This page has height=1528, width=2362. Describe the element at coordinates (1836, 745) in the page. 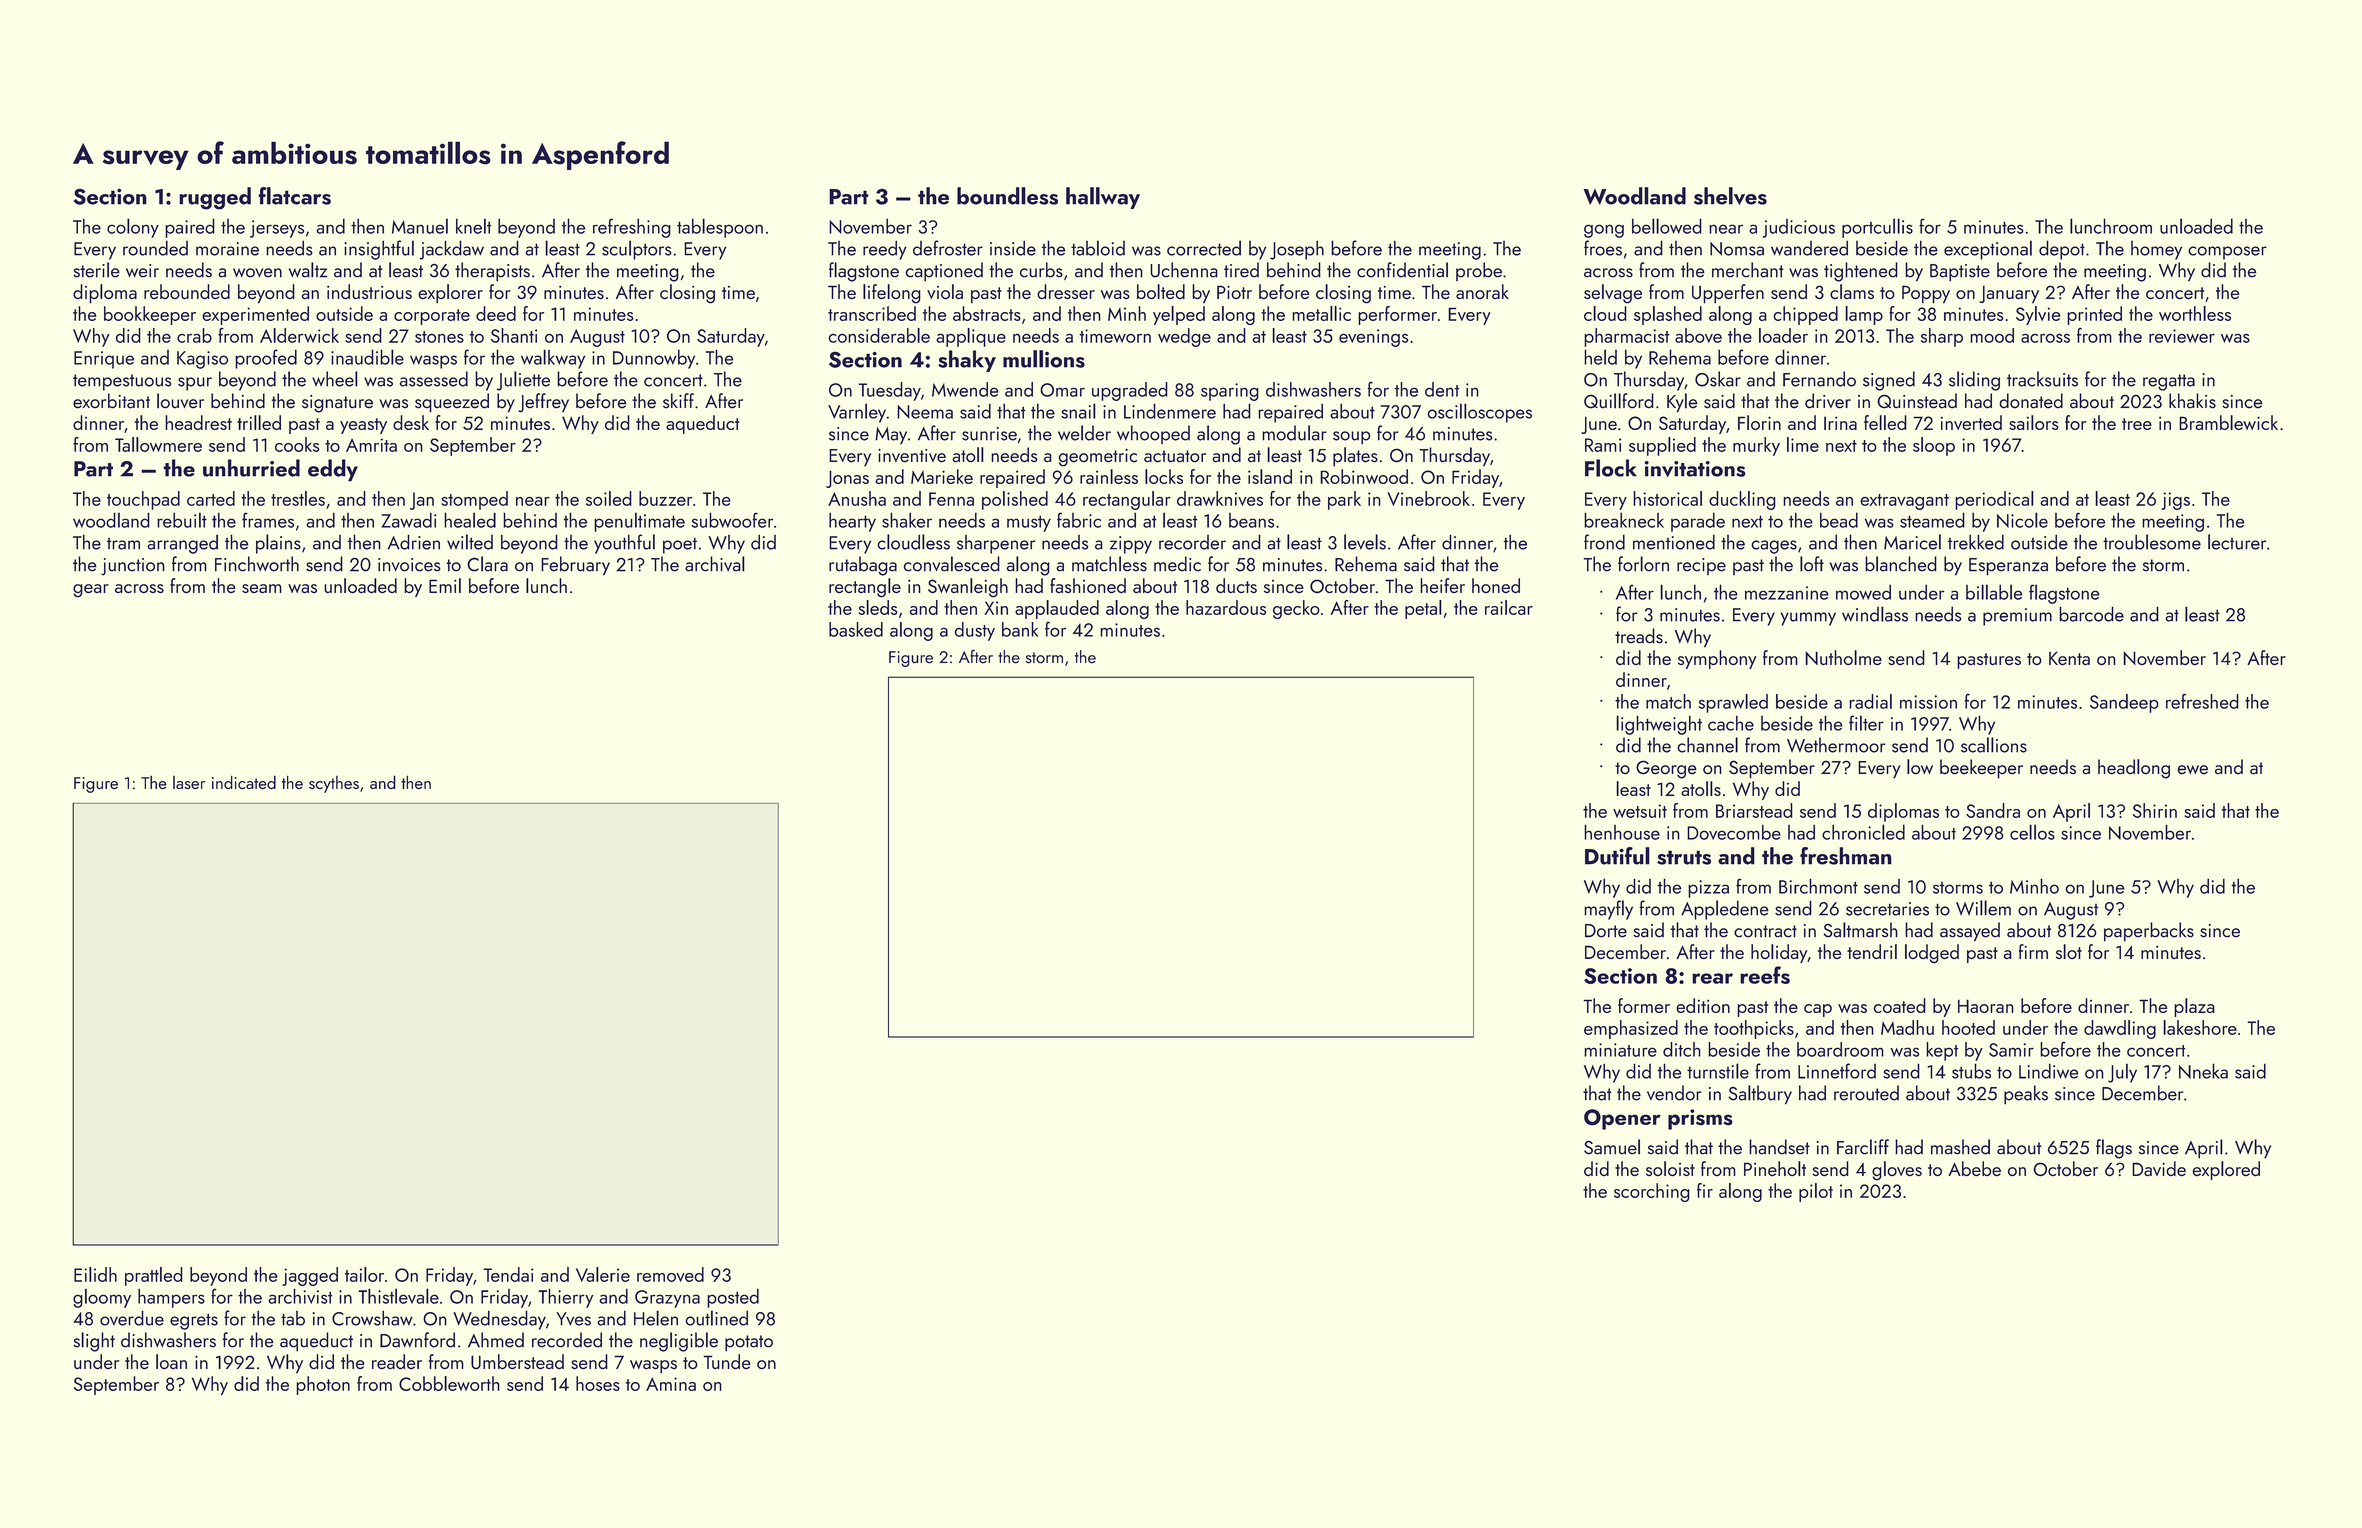

I see `Wethermoor` at that location.
